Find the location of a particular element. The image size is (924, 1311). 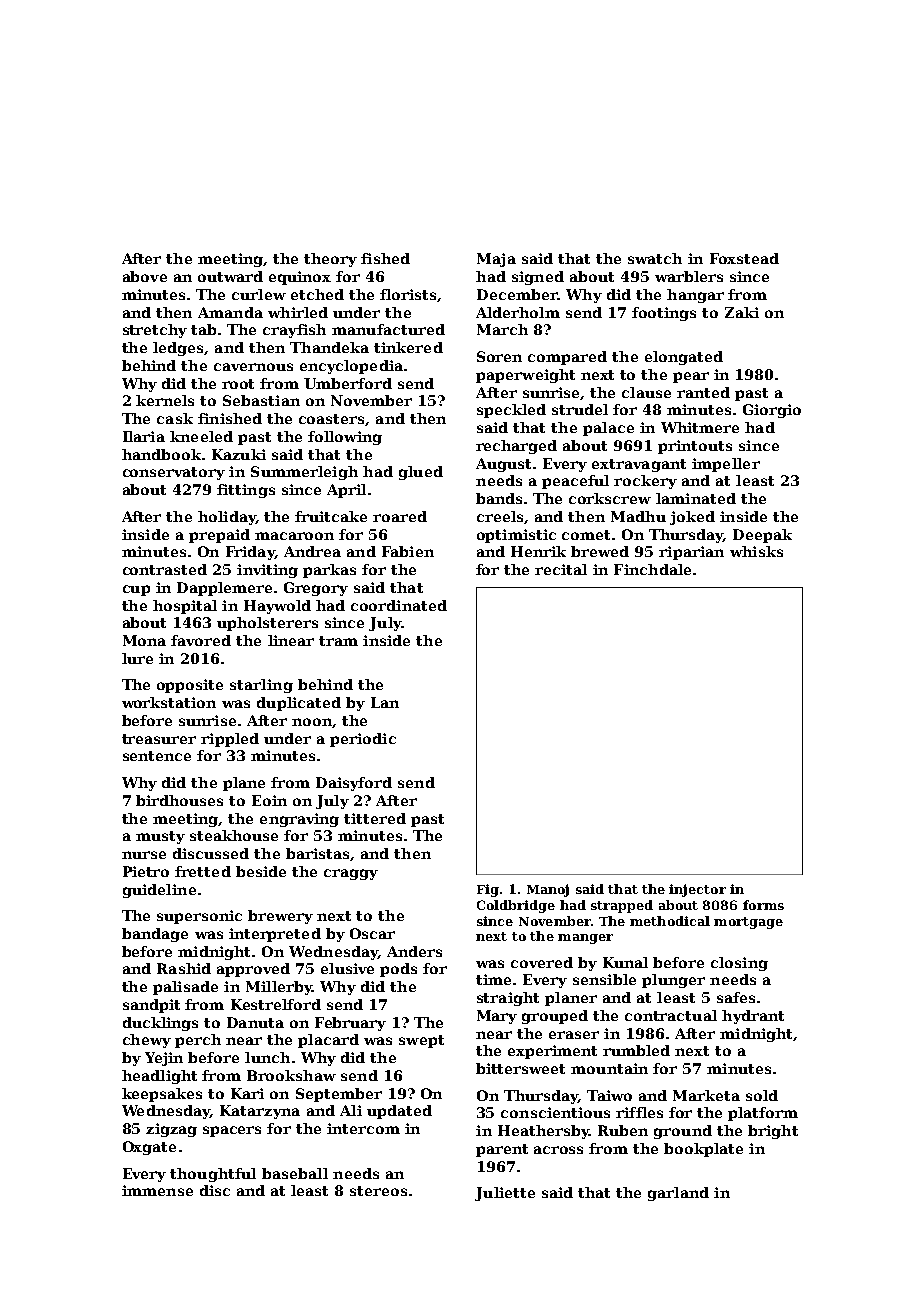

Rashid is located at coordinates (184, 968).
